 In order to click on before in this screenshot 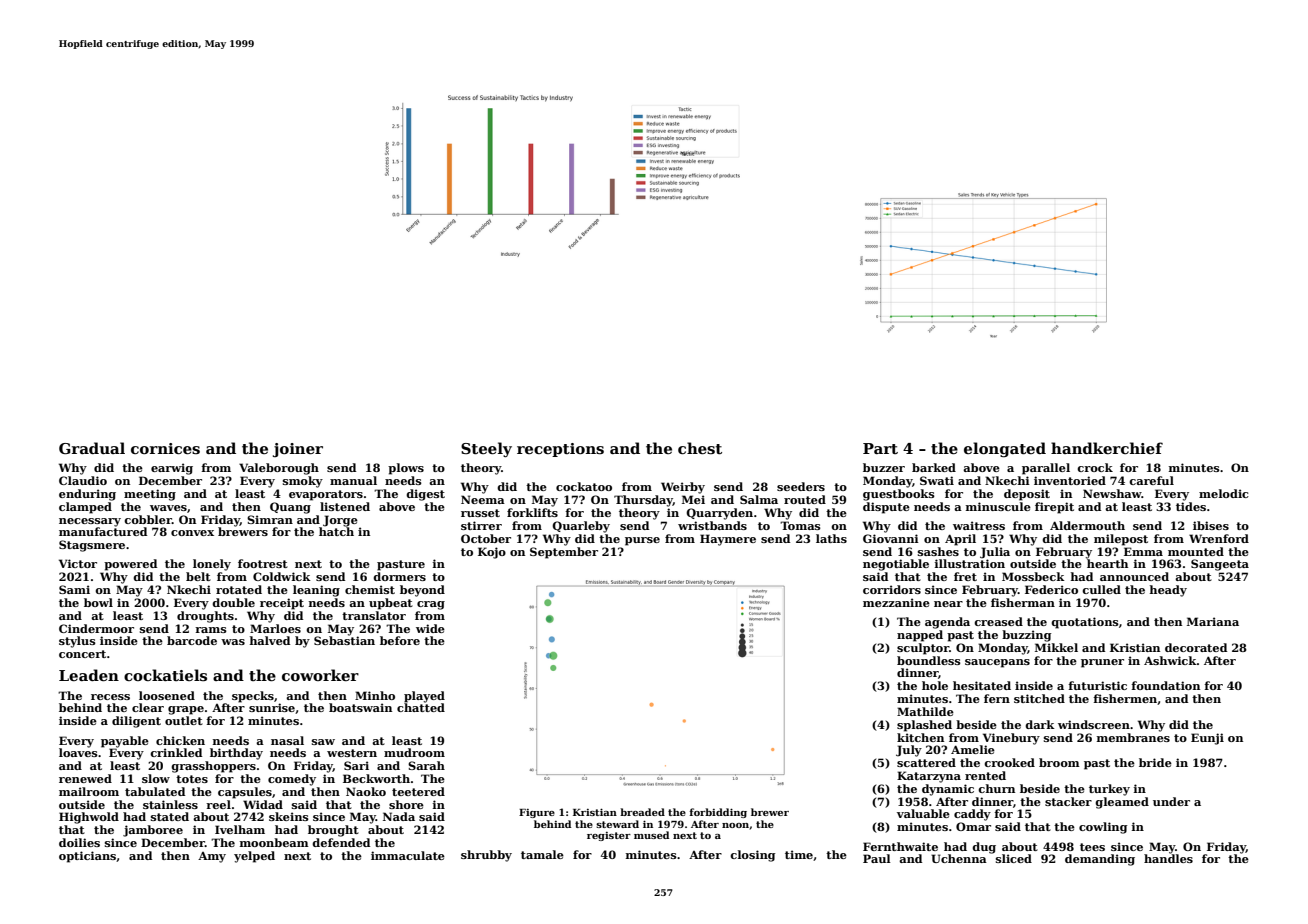, I will do `click(400, 640)`.
